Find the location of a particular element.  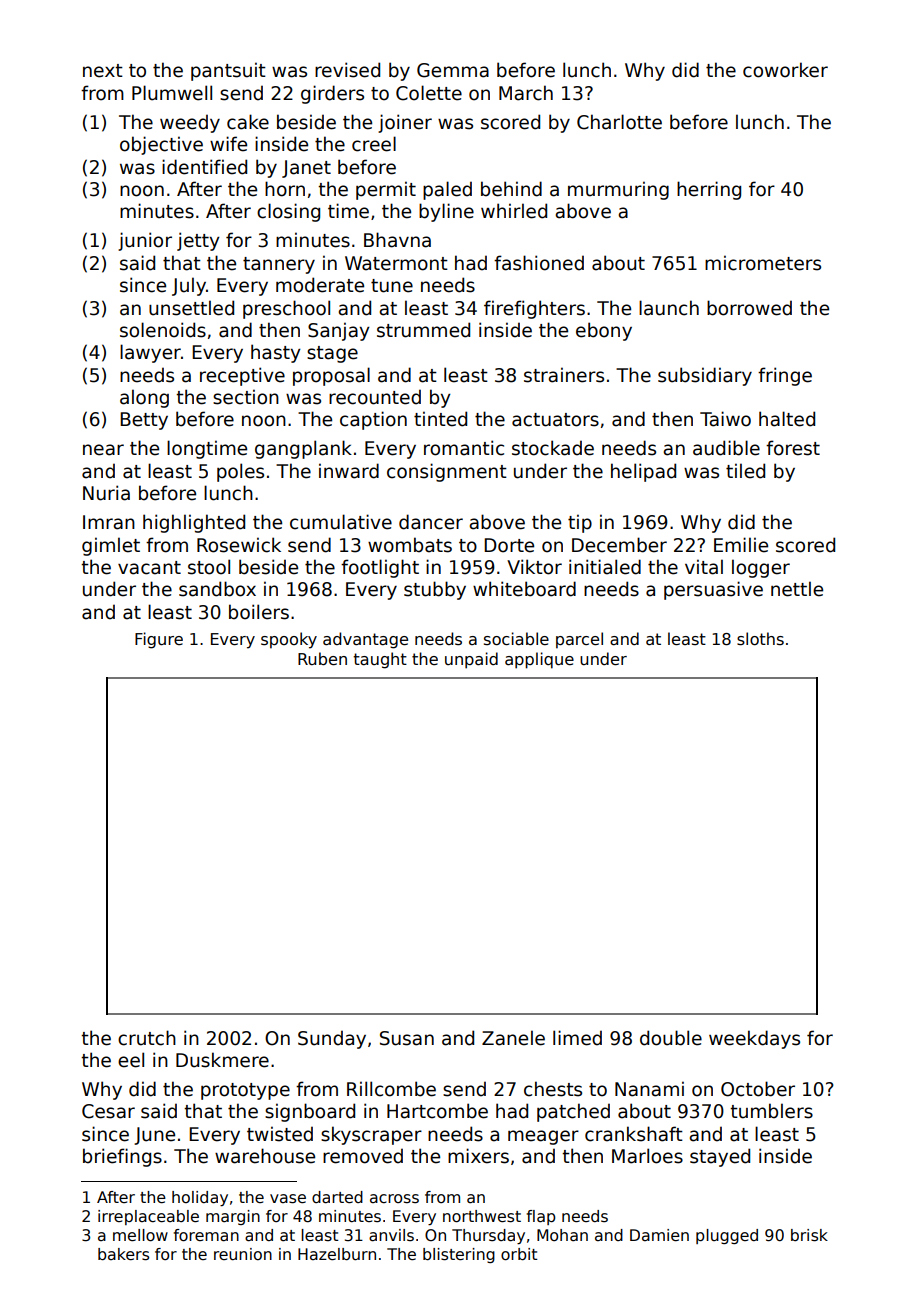

strummed is located at coordinates (423, 330).
